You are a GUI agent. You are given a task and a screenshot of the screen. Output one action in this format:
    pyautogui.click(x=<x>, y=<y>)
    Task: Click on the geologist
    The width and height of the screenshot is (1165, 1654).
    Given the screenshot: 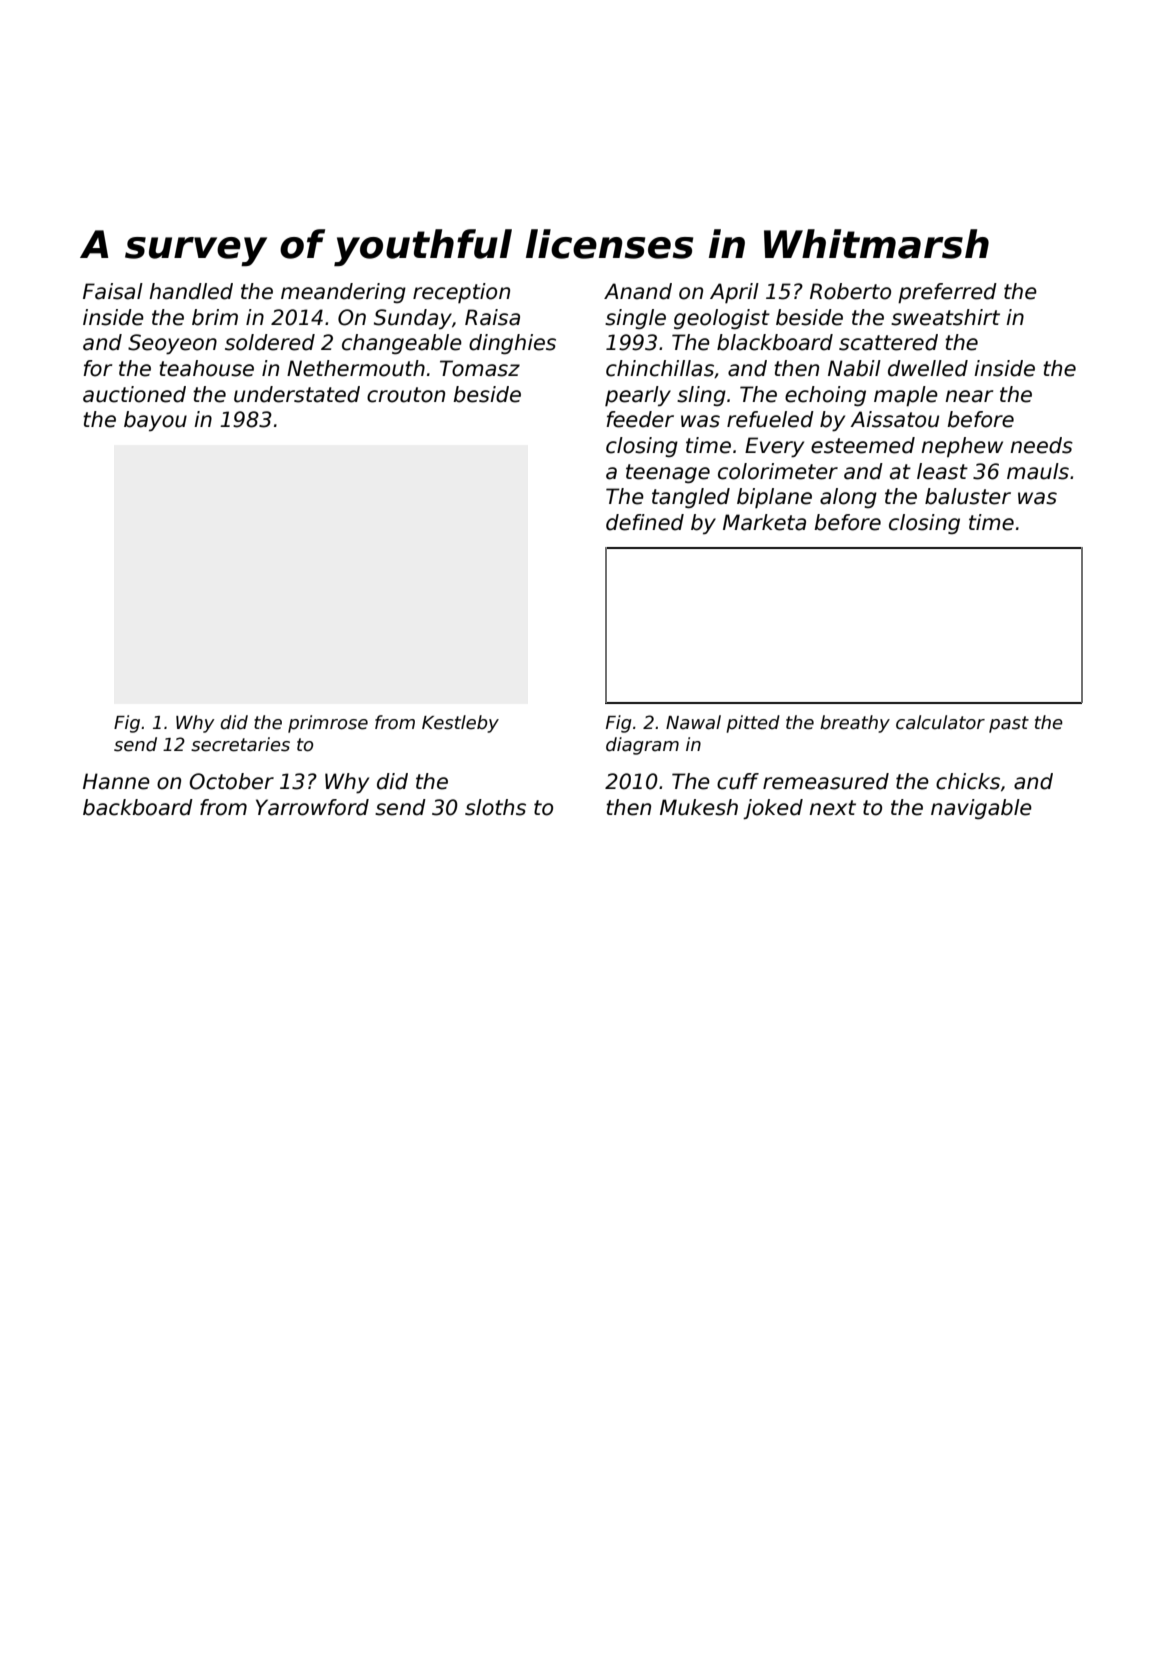 What is the action you would take?
    pyautogui.click(x=722, y=319)
